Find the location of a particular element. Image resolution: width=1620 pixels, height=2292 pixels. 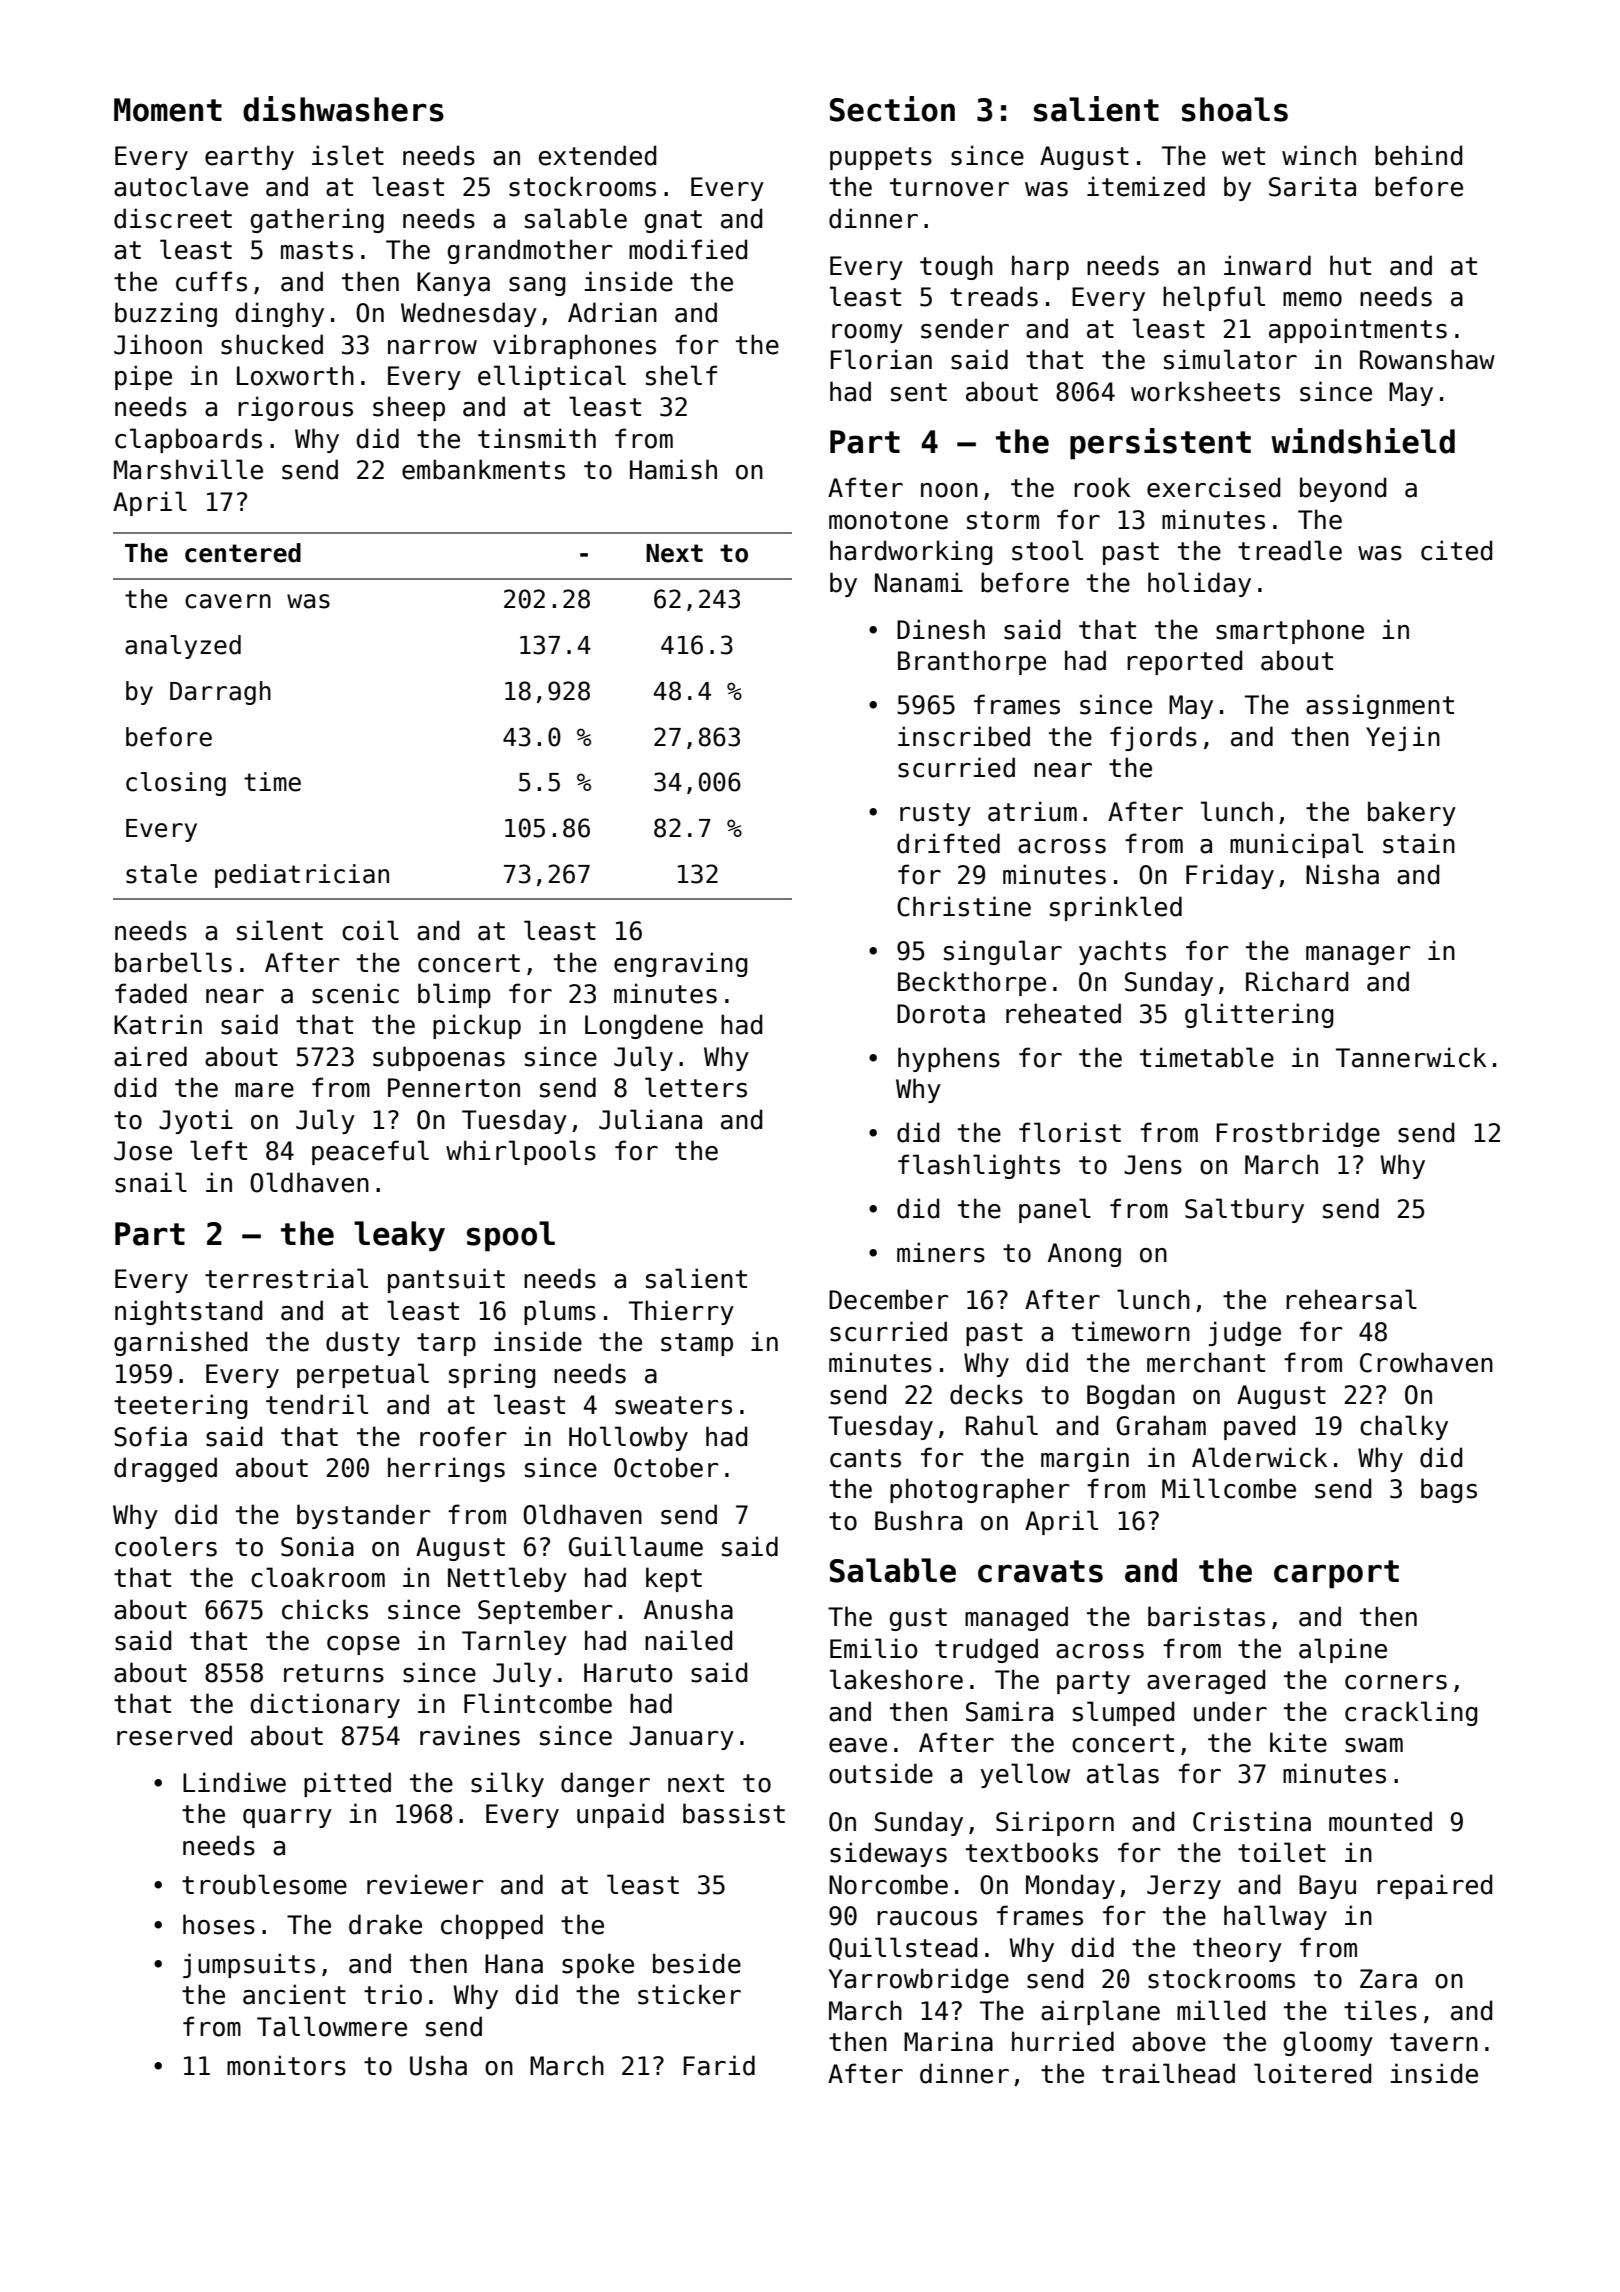

baristas is located at coordinates (1206, 1616).
